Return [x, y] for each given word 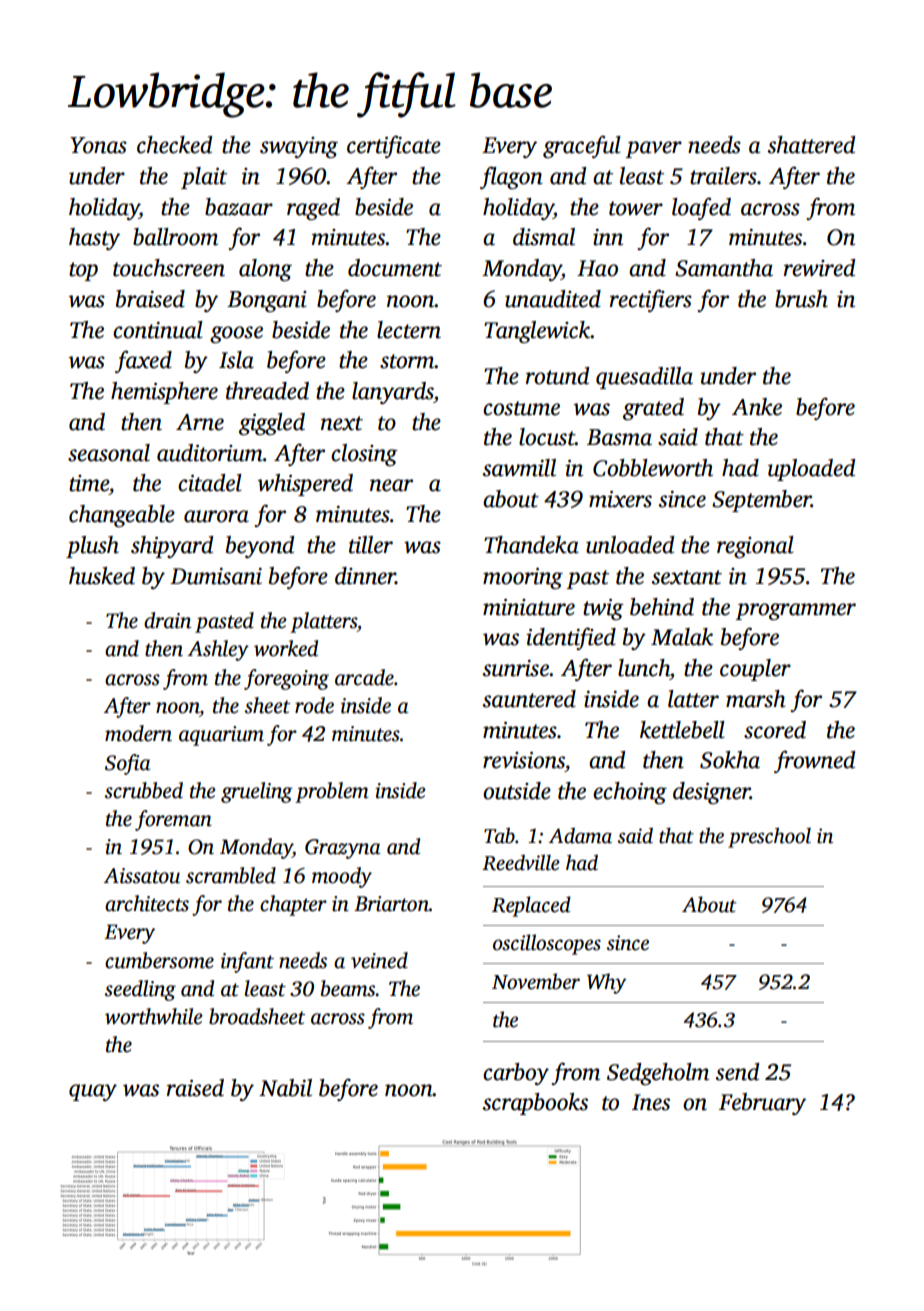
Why [606, 983]
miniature [529, 607]
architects [147, 903]
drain [167, 620]
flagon [511, 177]
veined [379, 960]
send [737, 1072]
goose [236, 334]
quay [93, 1092]
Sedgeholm [658, 1074]
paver [654, 149]
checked [174, 145]
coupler [755, 670]
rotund [557, 376]
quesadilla [644, 378]
